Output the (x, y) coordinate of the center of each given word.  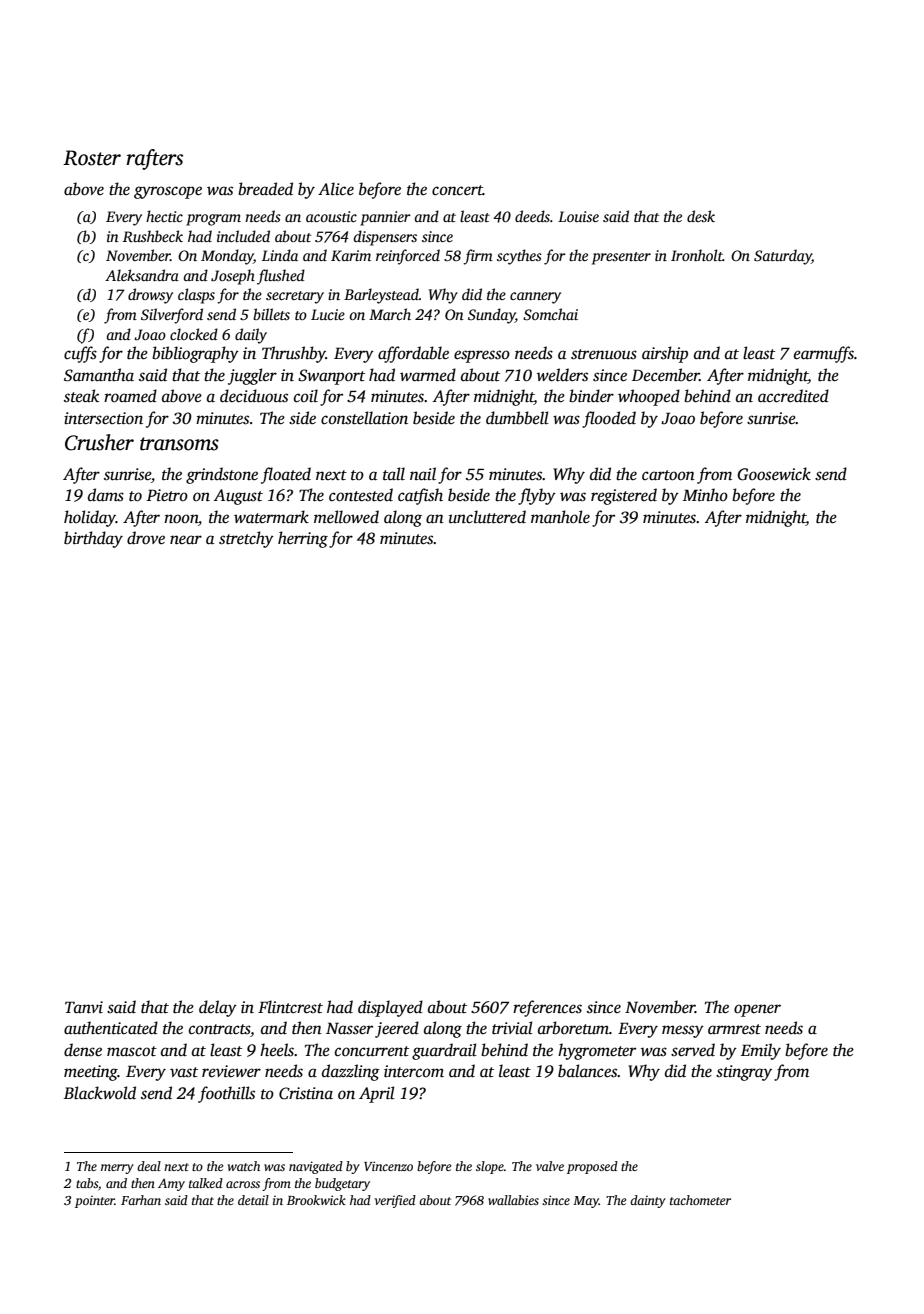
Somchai (550, 314)
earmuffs (824, 354)
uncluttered (487, 517)
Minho (705, 494)
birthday (93, 539)
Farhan (141, 1200)
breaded (265, 189)
